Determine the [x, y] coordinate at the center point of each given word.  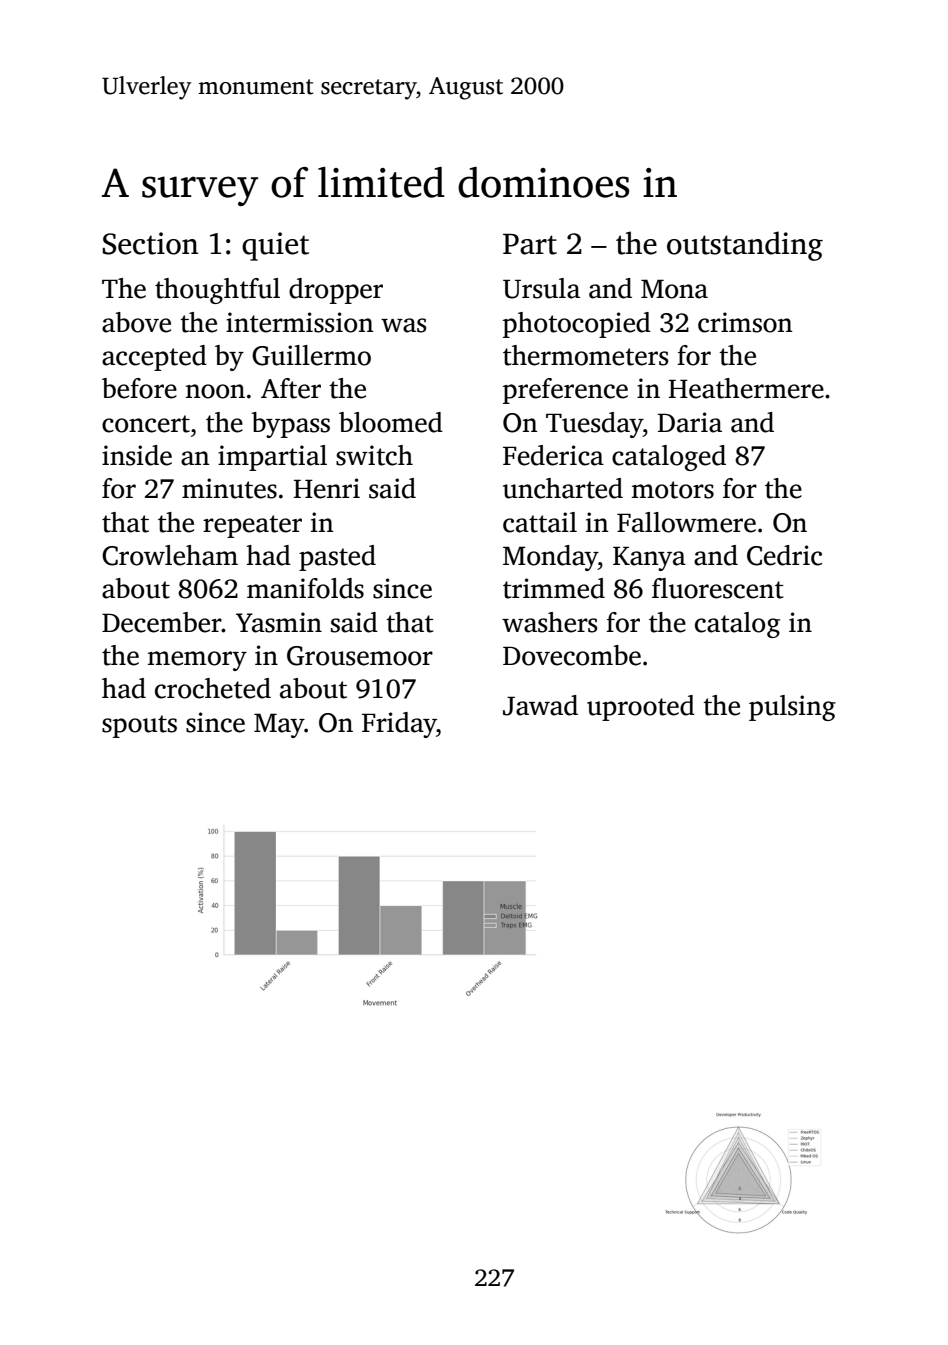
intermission [300, 322]
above [136, 322]
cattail [540, 522]
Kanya [649, 558]
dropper [336, 291]
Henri [327, 488]
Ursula [541, 288]
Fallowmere [686, 522]
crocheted [213, 688]
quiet [275, 246]
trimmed [554, 588]
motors [673, 490]
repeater [252, 526]
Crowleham [170, 555]
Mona [674, 289]
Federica [553, 455]
